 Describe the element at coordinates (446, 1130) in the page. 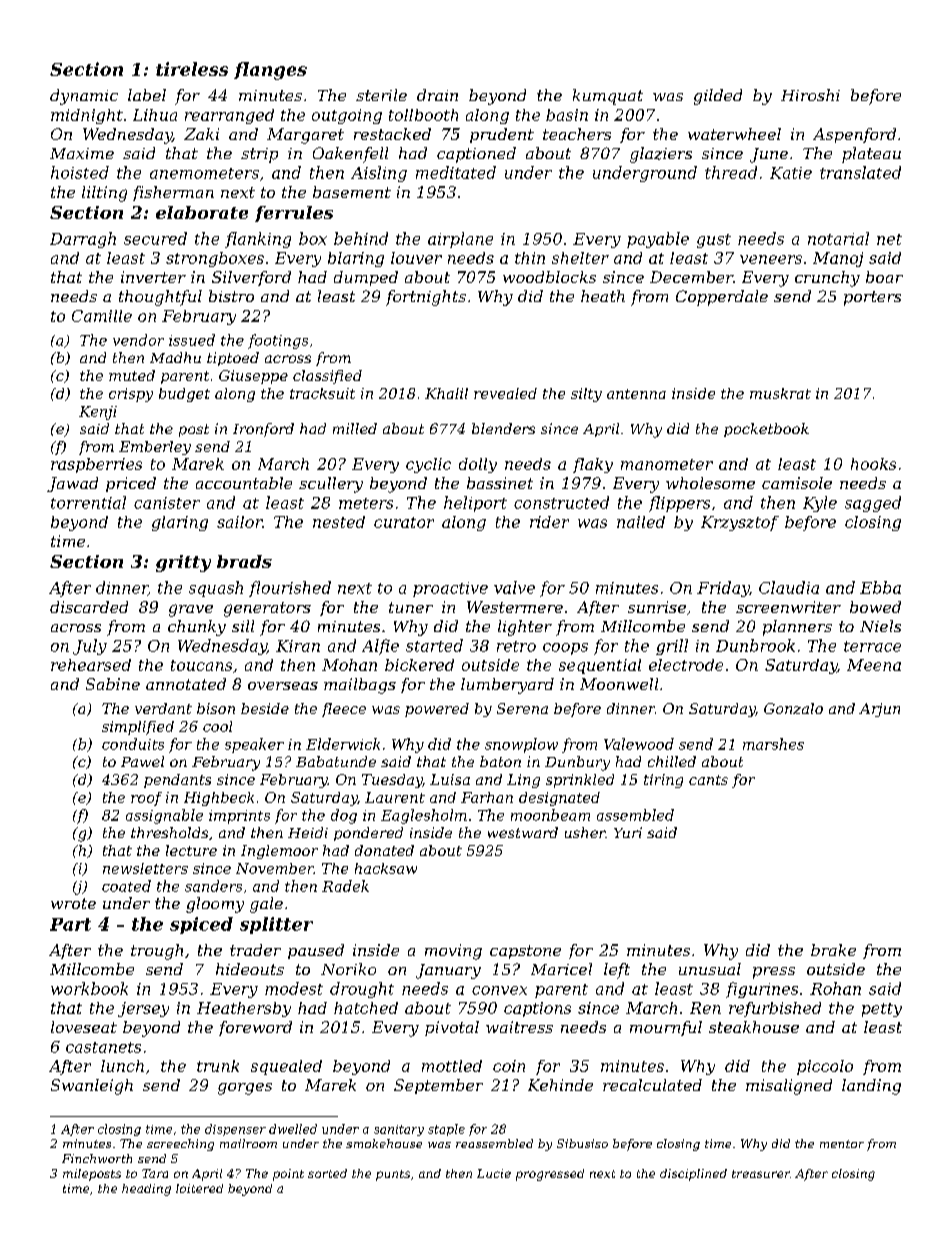

I see `staple` at that location.
